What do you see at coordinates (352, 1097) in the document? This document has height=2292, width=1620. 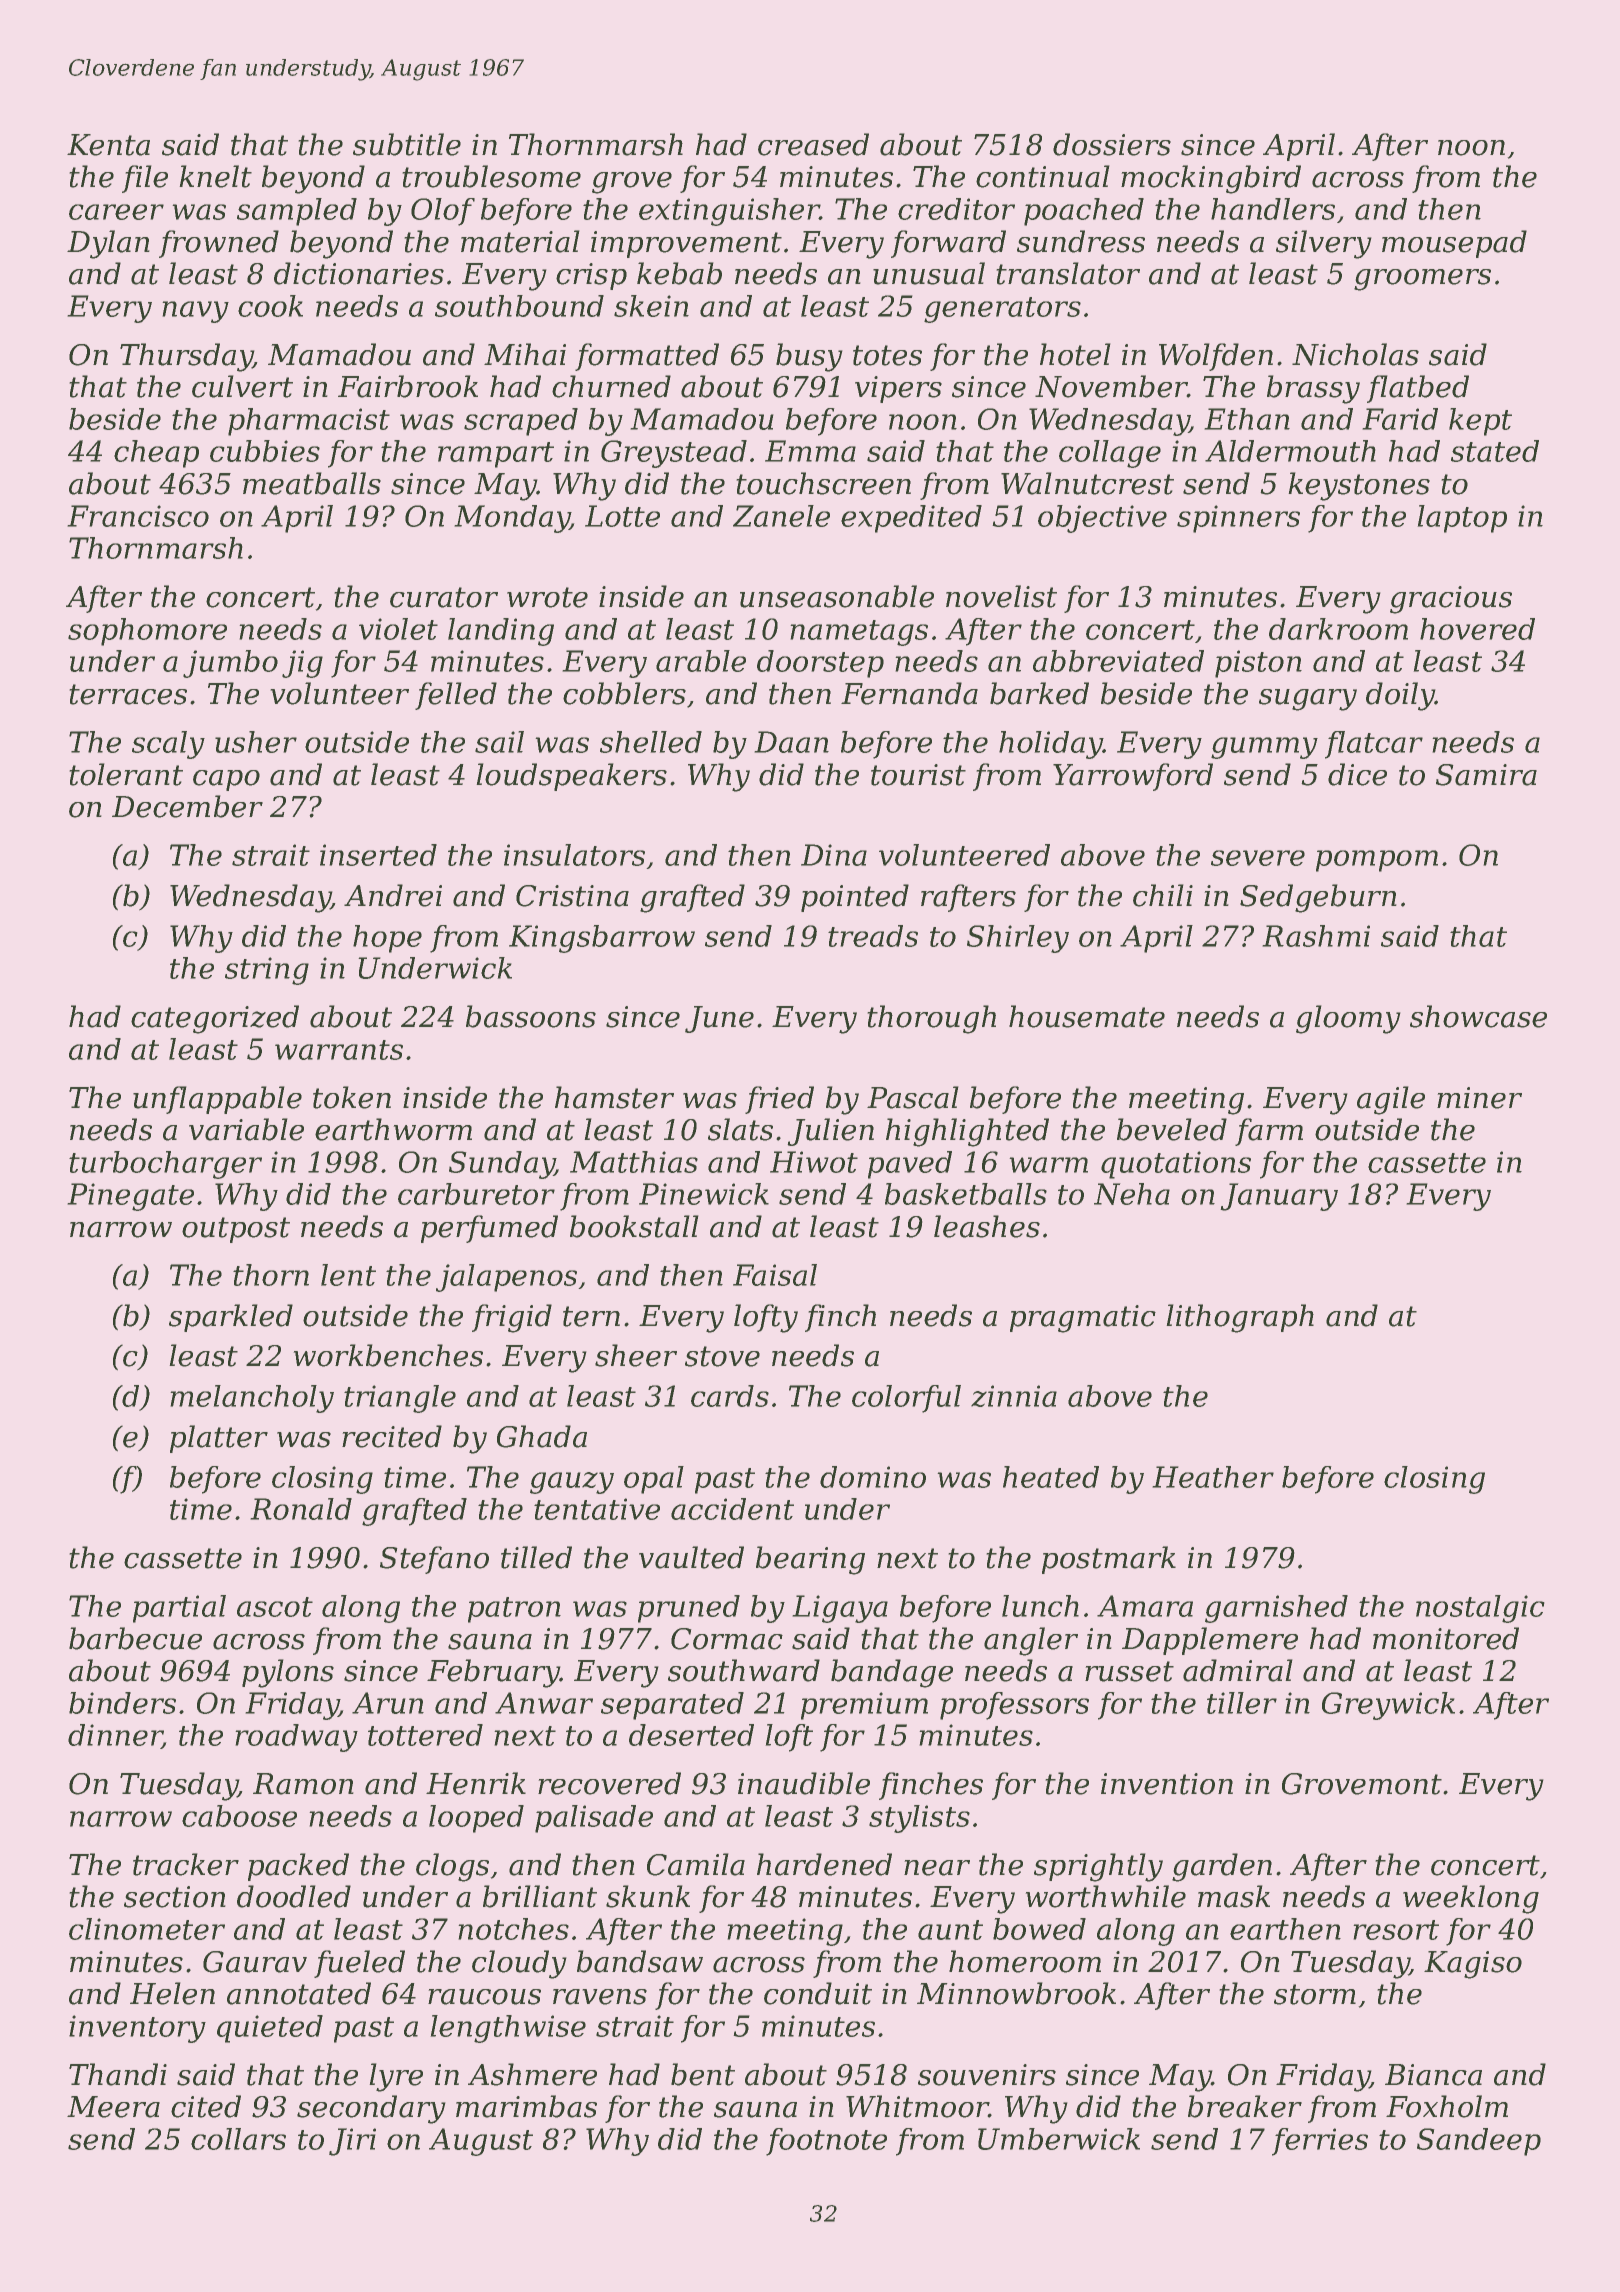 I see `token` at bounding box center [352, 1097].
